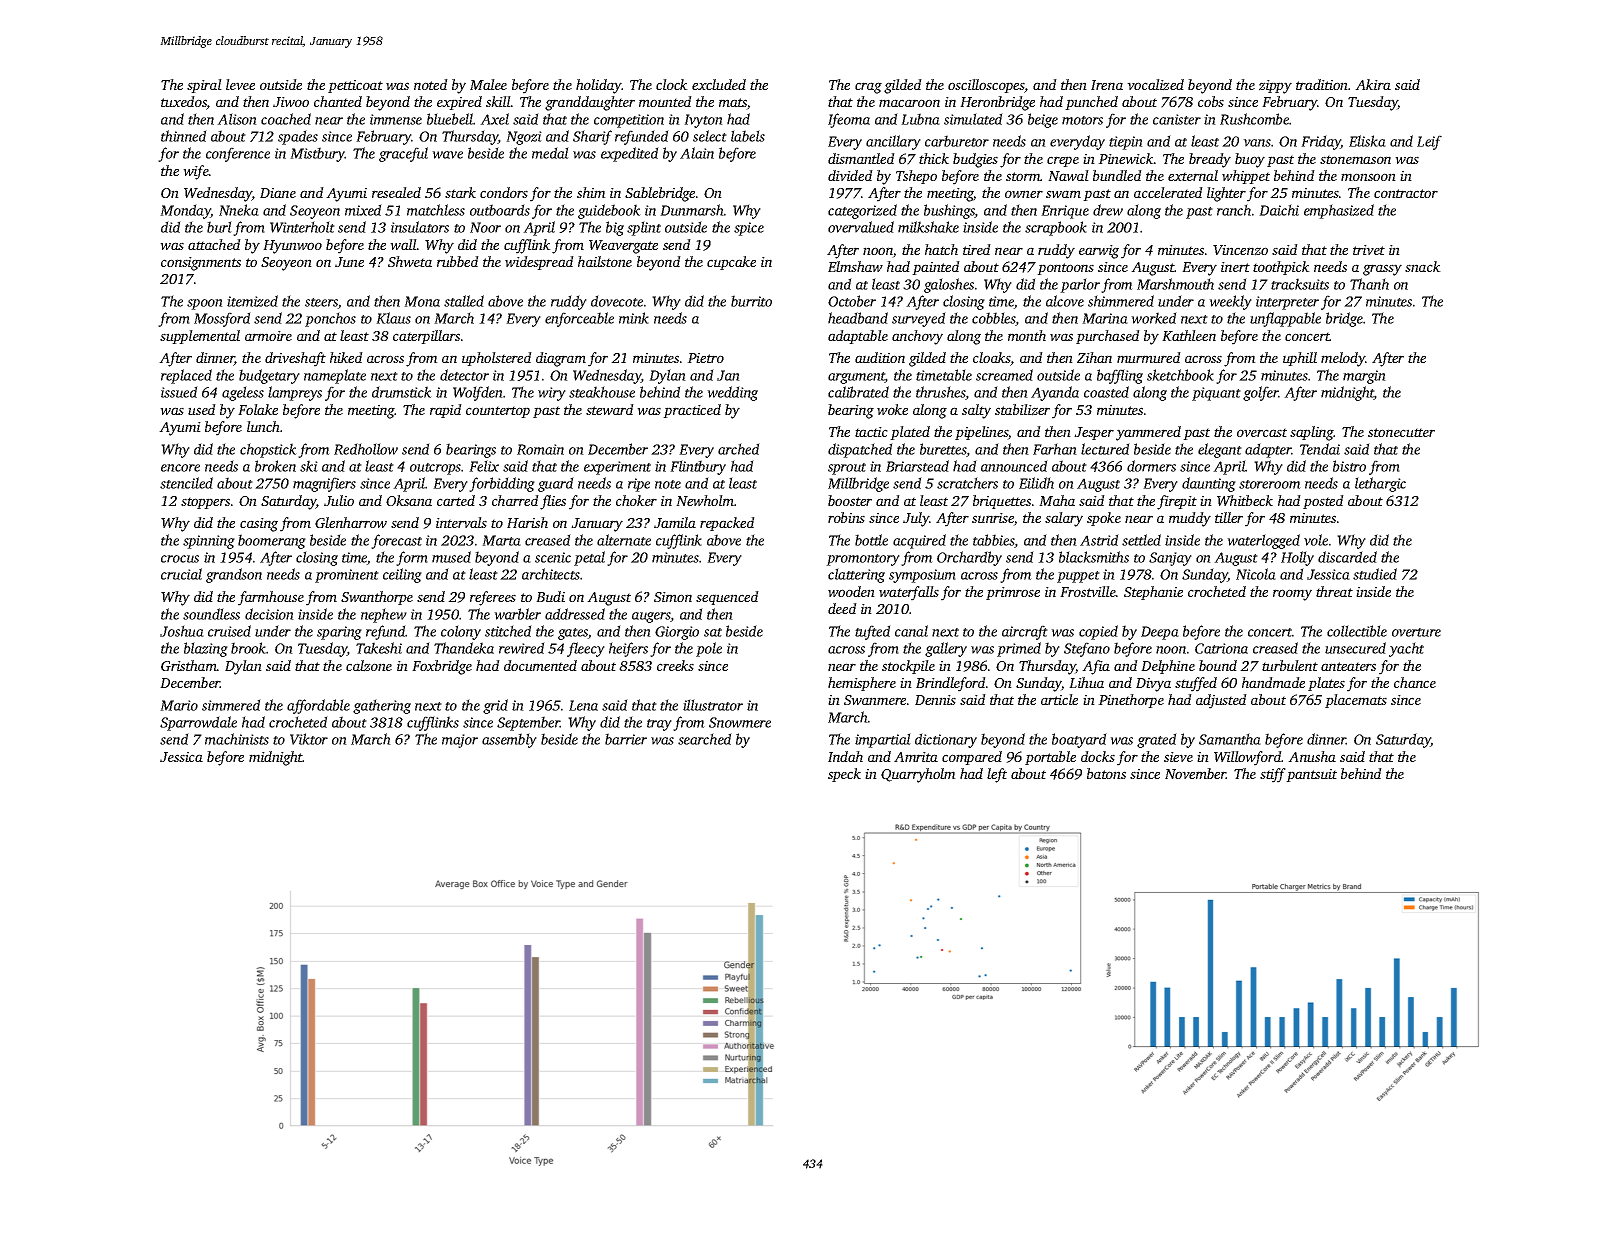 The image size is (1605, 1240). What do you see at coordinates (1229, 517) in the document?
I see `tiller` at bounding box center [1229, 517].
